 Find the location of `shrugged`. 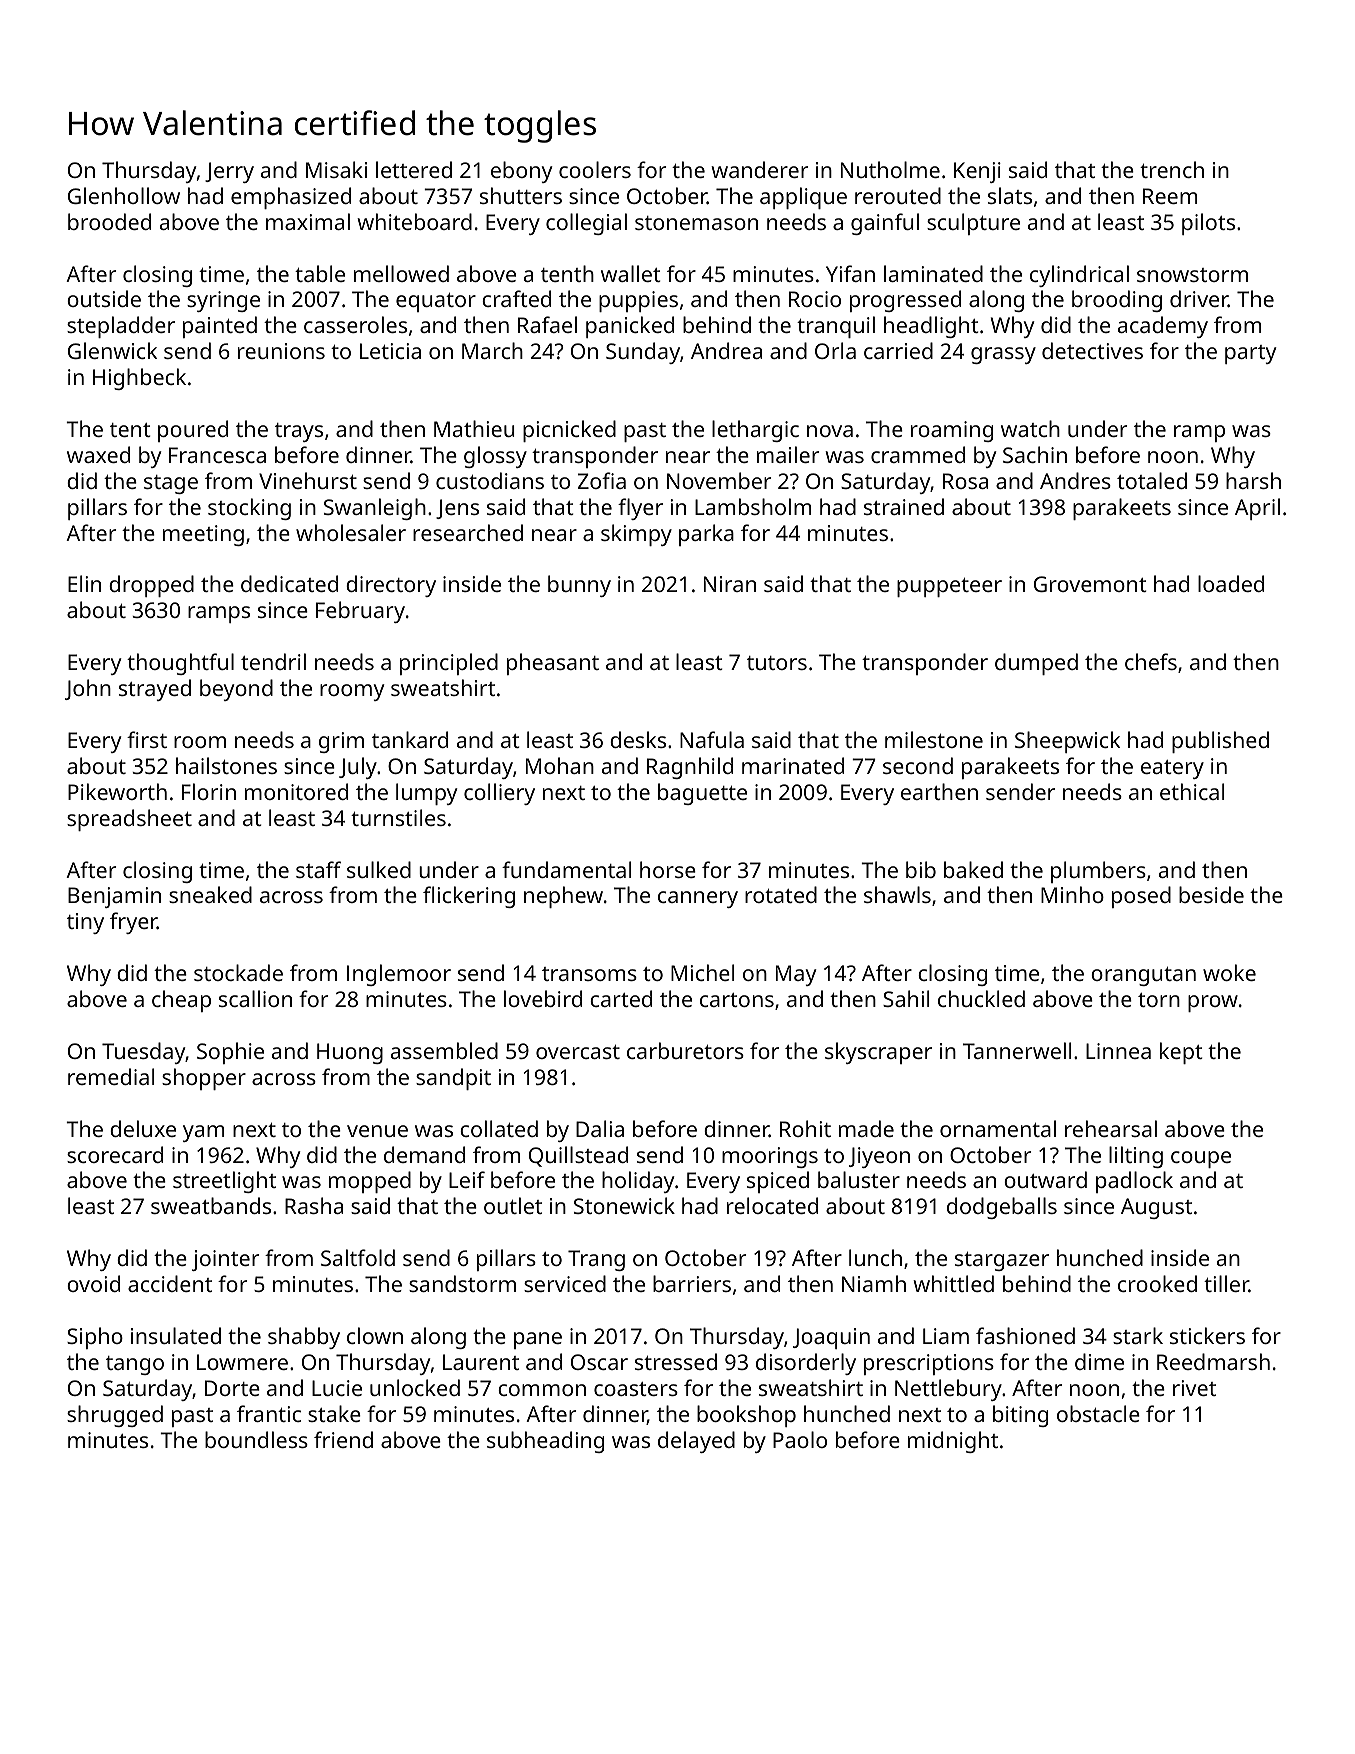

shrugged is located at coordinates (115, 1416).
